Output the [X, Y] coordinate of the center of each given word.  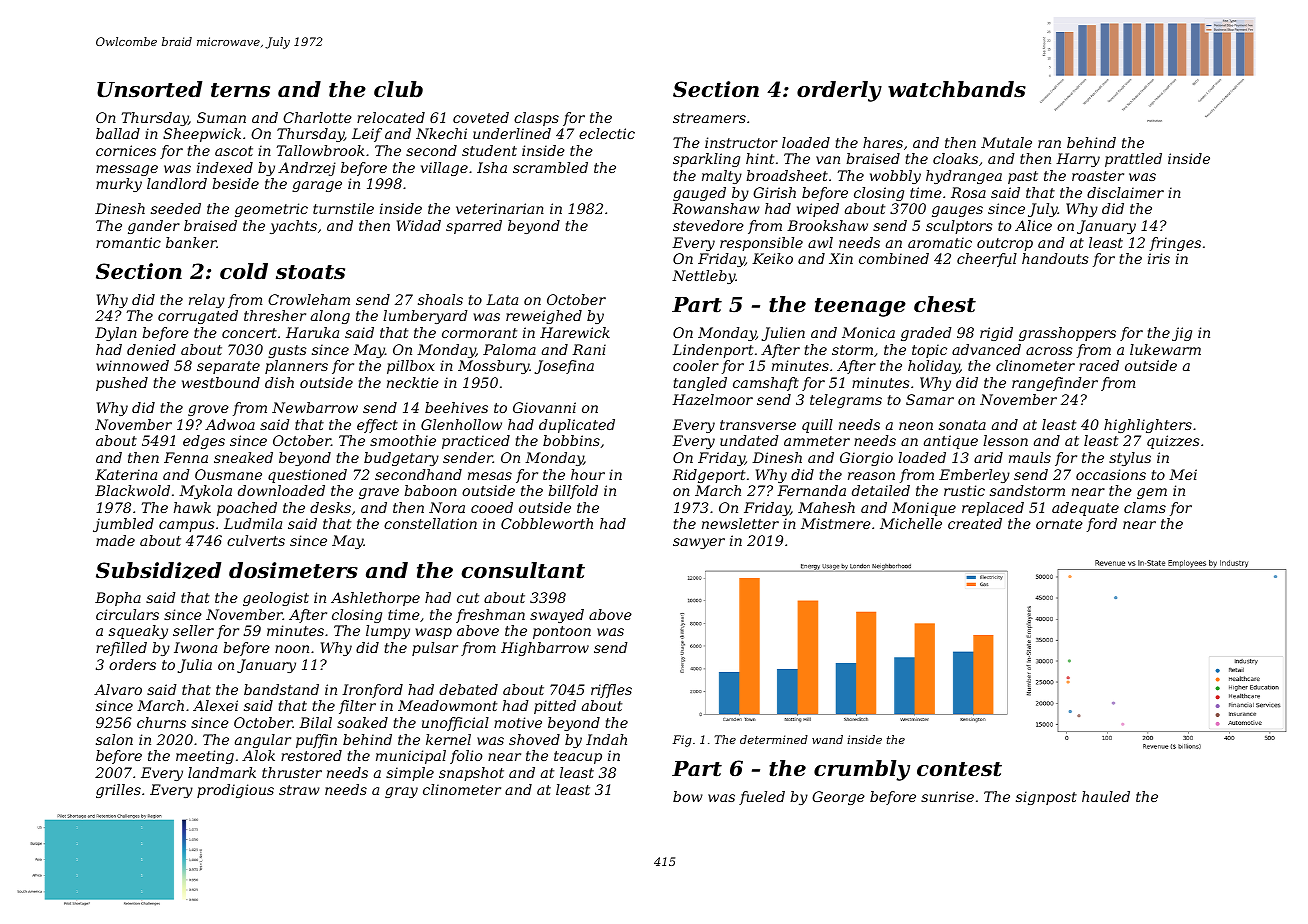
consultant [523, 570]
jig [1182, 334]
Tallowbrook [320, 150]
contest [959, 769]
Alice [1033, 225]
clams [1145, 507]
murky [119, 185]
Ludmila [253, 523]
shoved [534, 739]
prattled [1133, 160]
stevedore [708, 225]
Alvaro [118, 689]
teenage [860, 307]
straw [299, 790]
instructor [741, 142]
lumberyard [425, 317]
